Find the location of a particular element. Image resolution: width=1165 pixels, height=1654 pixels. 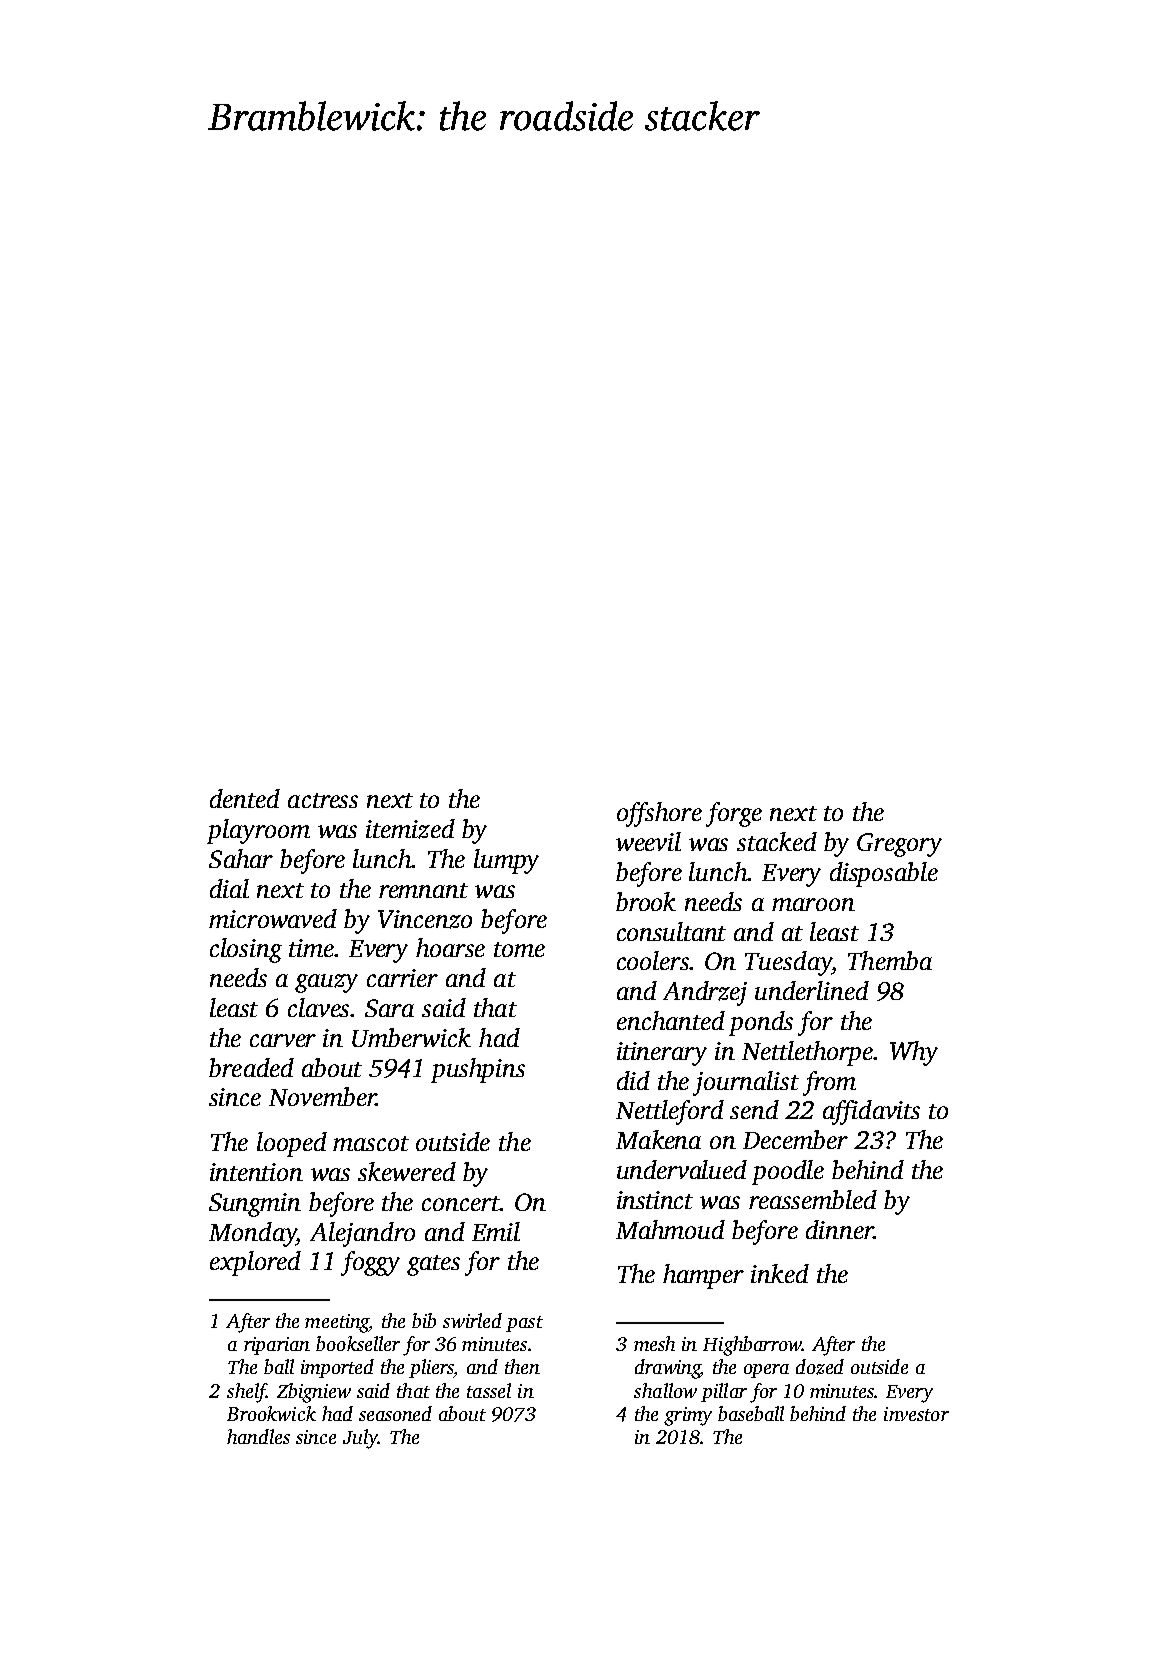

forge is located at coordinates (734, 814).
